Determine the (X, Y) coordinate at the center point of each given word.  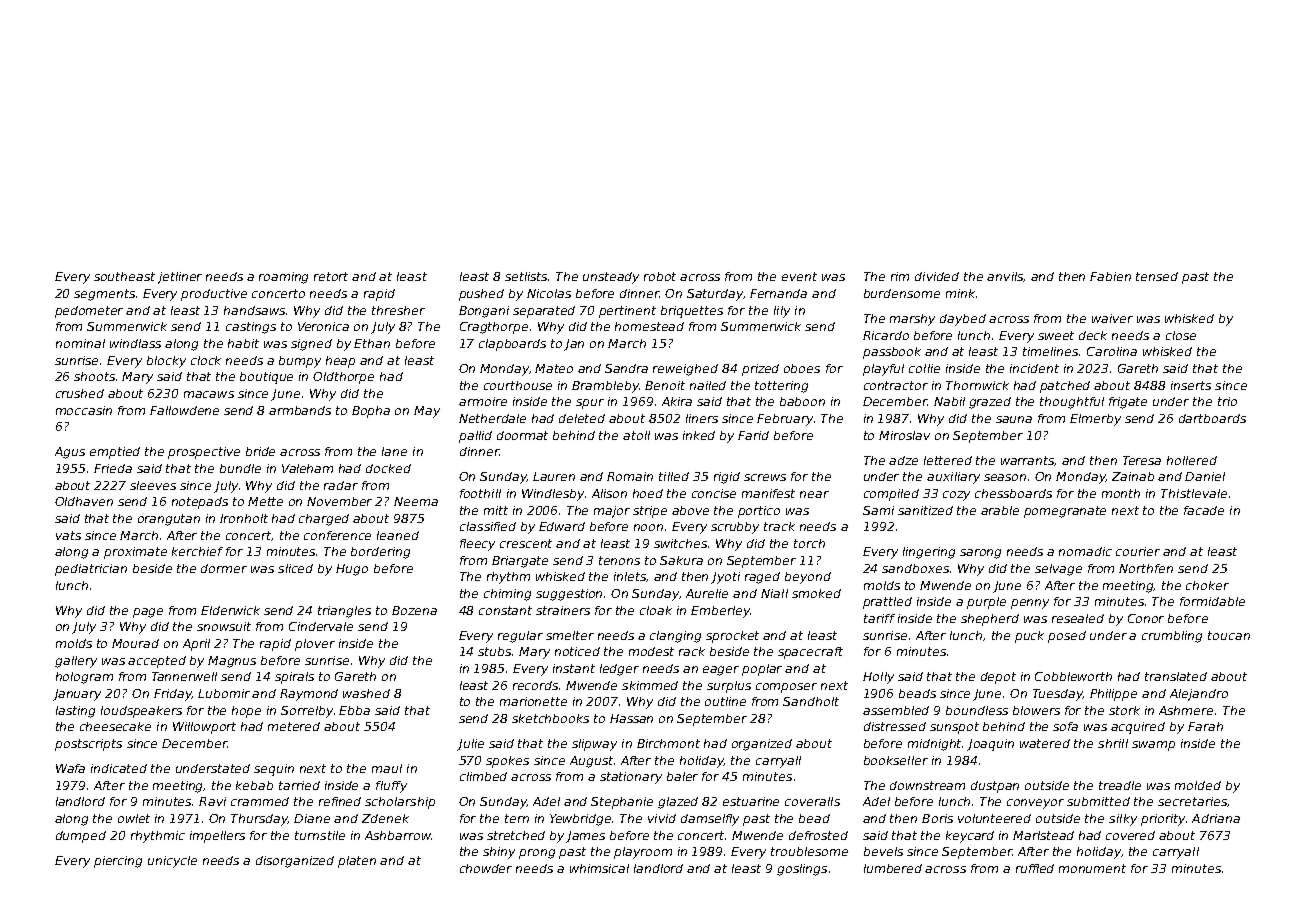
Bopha (371, 412)
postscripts (88, 745)
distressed (895, 726)
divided (937, 276)
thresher (398, 310)
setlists (527, 276)
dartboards (1212, 418)
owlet (134, 818)
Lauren (554, 476)
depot (998, 678)
